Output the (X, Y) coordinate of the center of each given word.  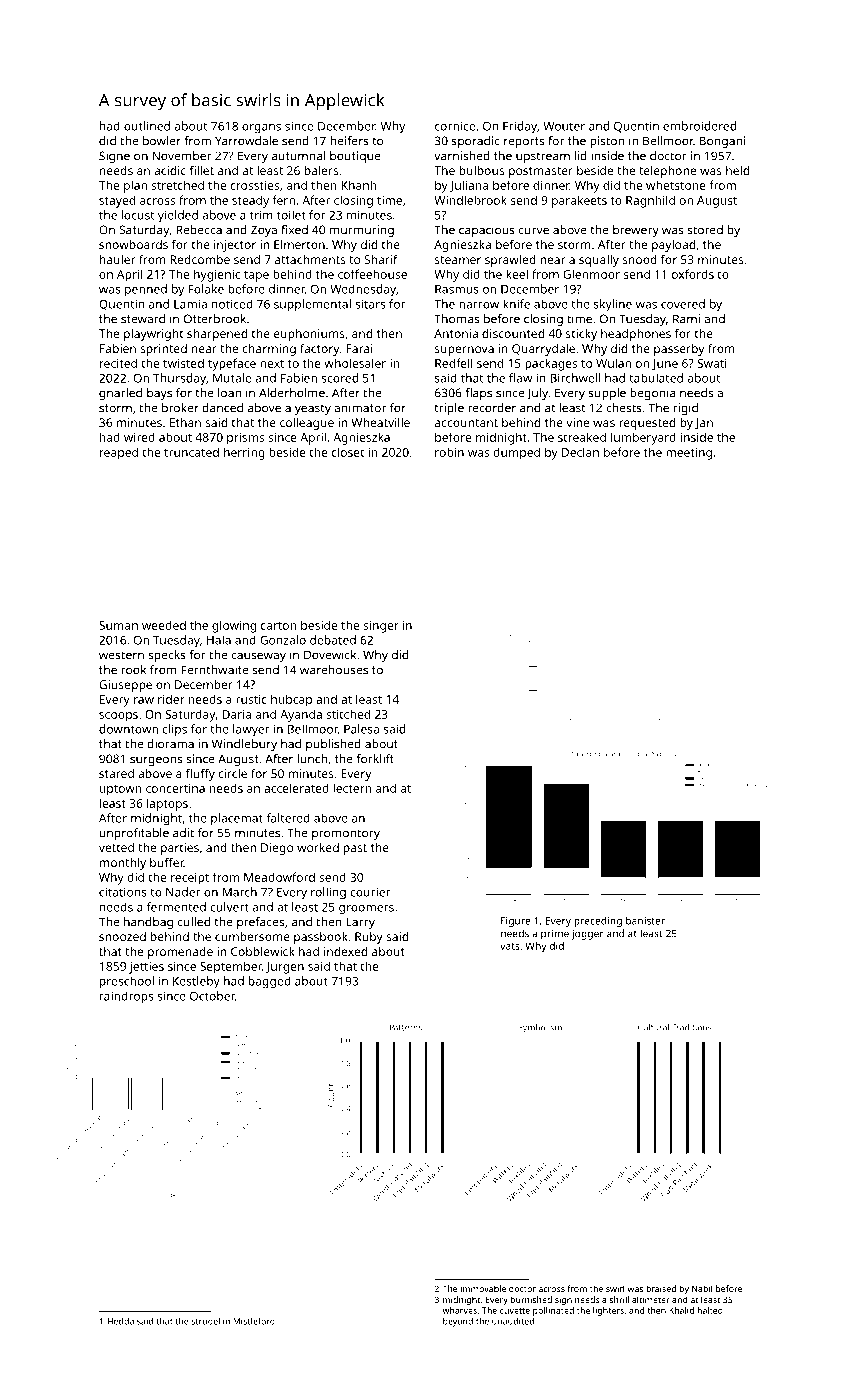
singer (381, 627)
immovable (483, 1288)
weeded (164, 625)
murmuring (362, 231)
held (737, 170)
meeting (689, 454)
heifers (350, 141)
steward (143, 319)
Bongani (722, 142)
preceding (598, 922)
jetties (146, 968)
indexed (345, 951)
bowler (162, 141)
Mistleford (254, 1321)
